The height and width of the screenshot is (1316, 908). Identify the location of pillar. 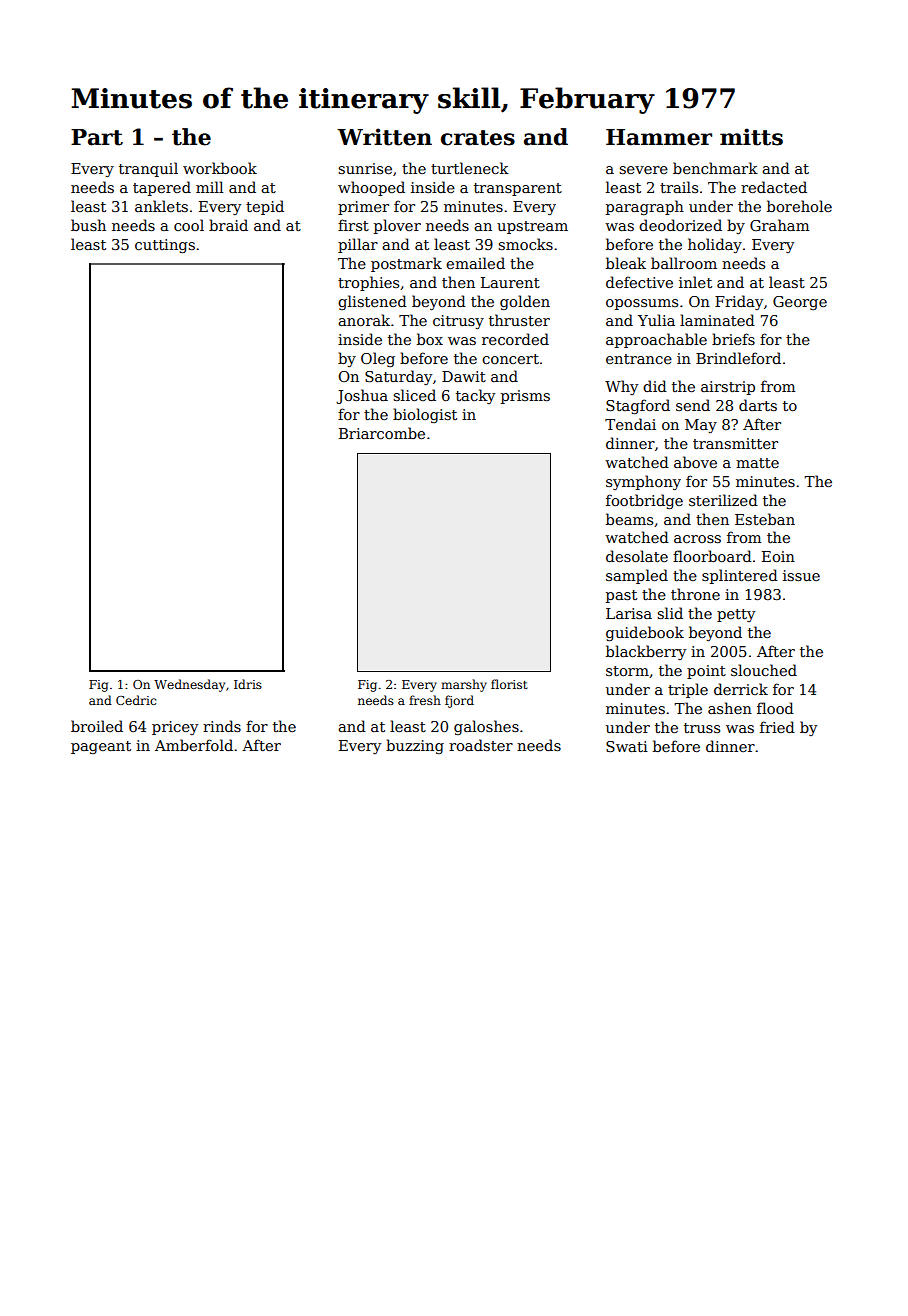
(358, 245).
